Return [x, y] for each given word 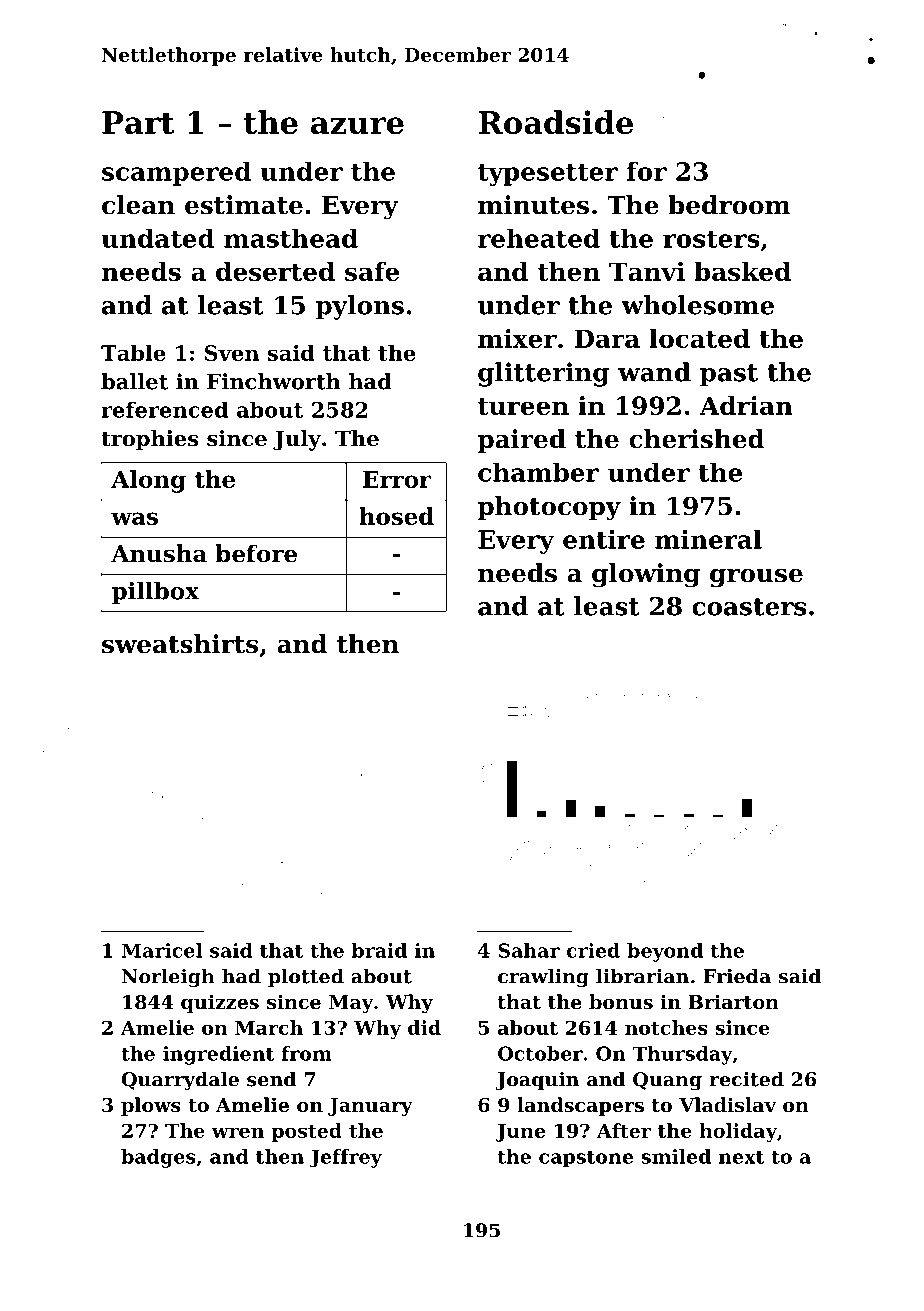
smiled [676, 1156]
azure [357, 125]
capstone [586, 1159]
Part [138, 122]
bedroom [729, 205]
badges [158, 1158]
